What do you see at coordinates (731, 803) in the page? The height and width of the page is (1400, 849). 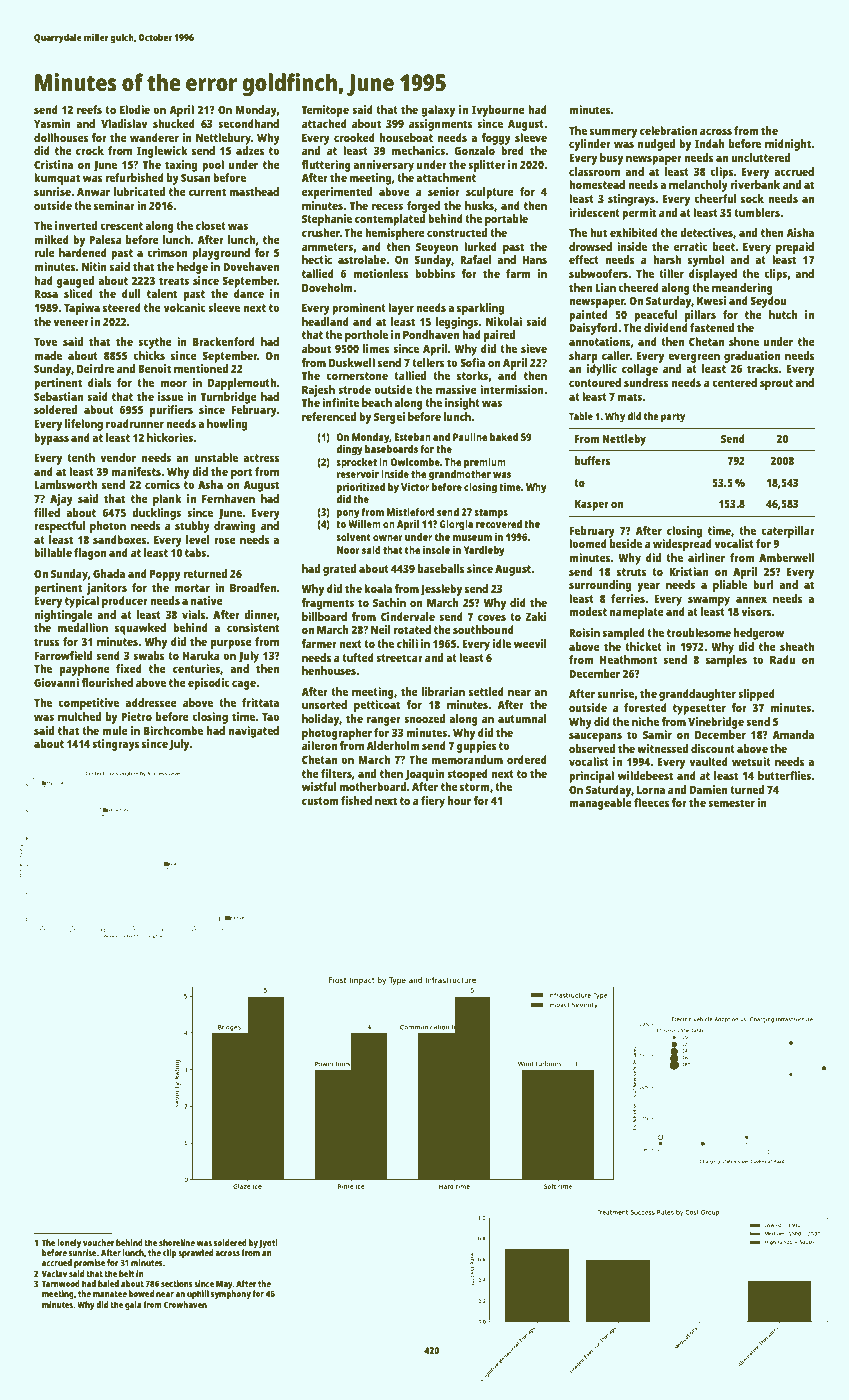 I see `semester` at bounding box center [731, 803].
